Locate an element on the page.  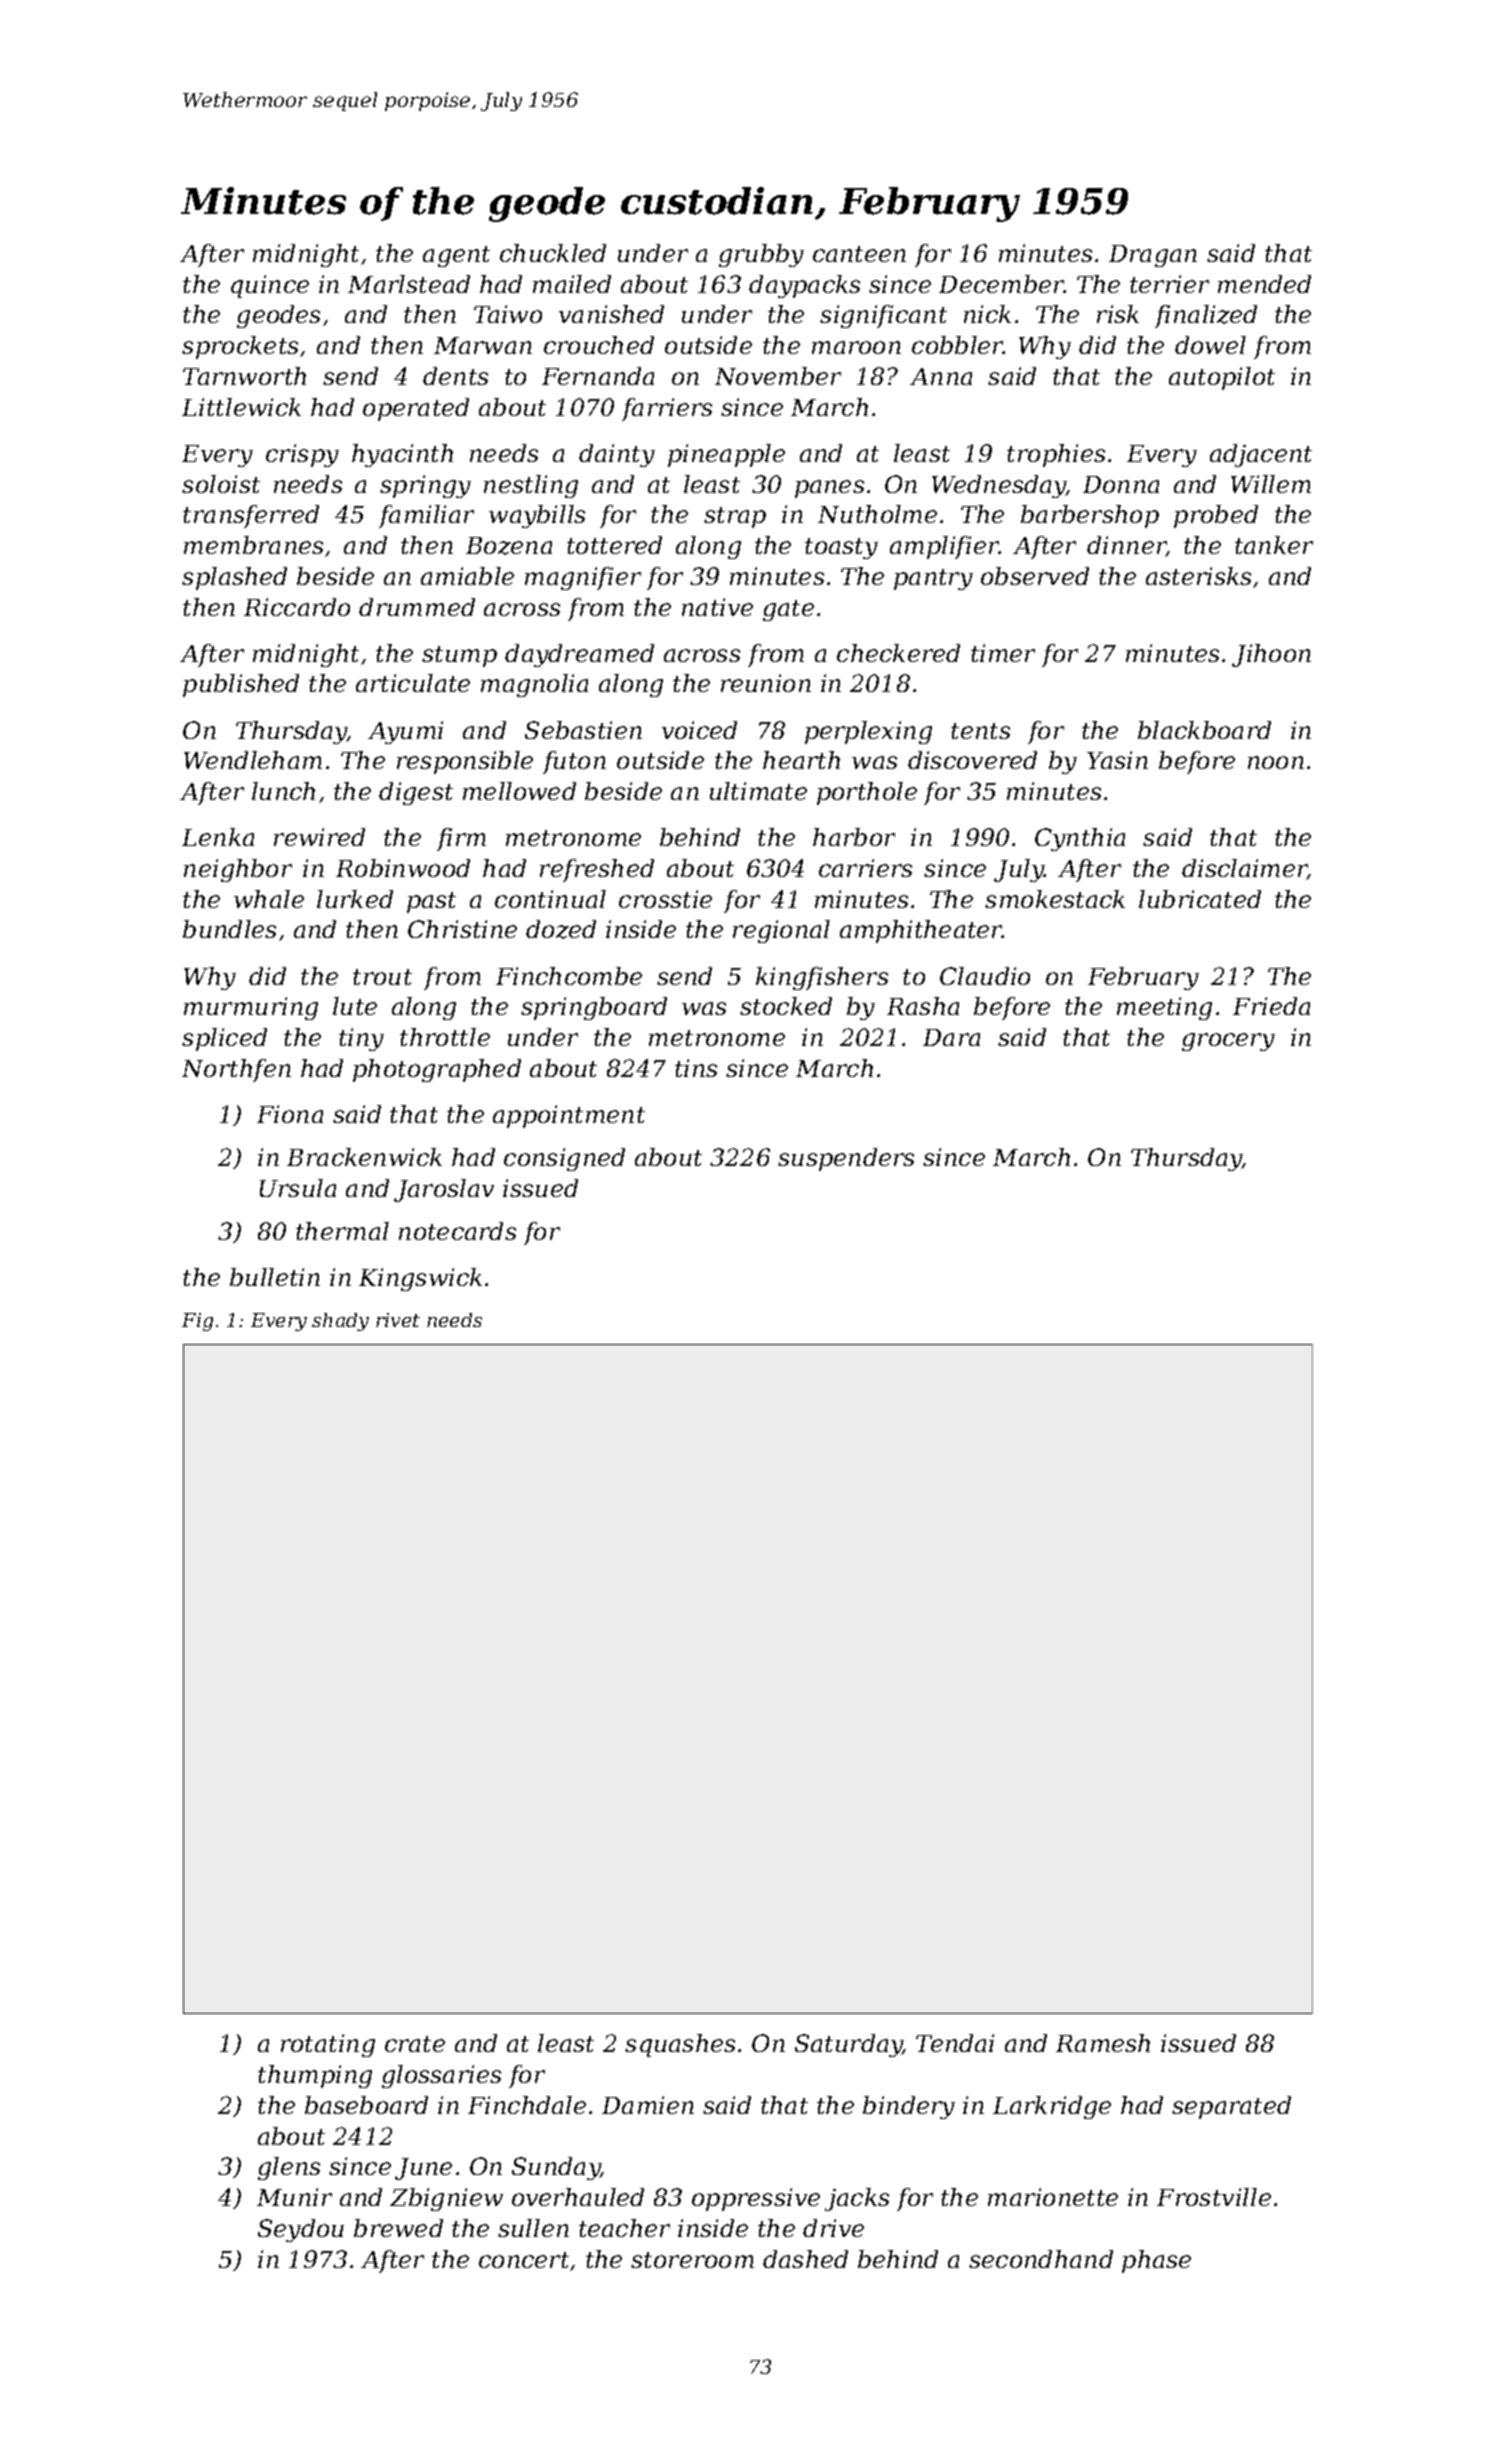
toasty is located at coordinates (841, 548).
